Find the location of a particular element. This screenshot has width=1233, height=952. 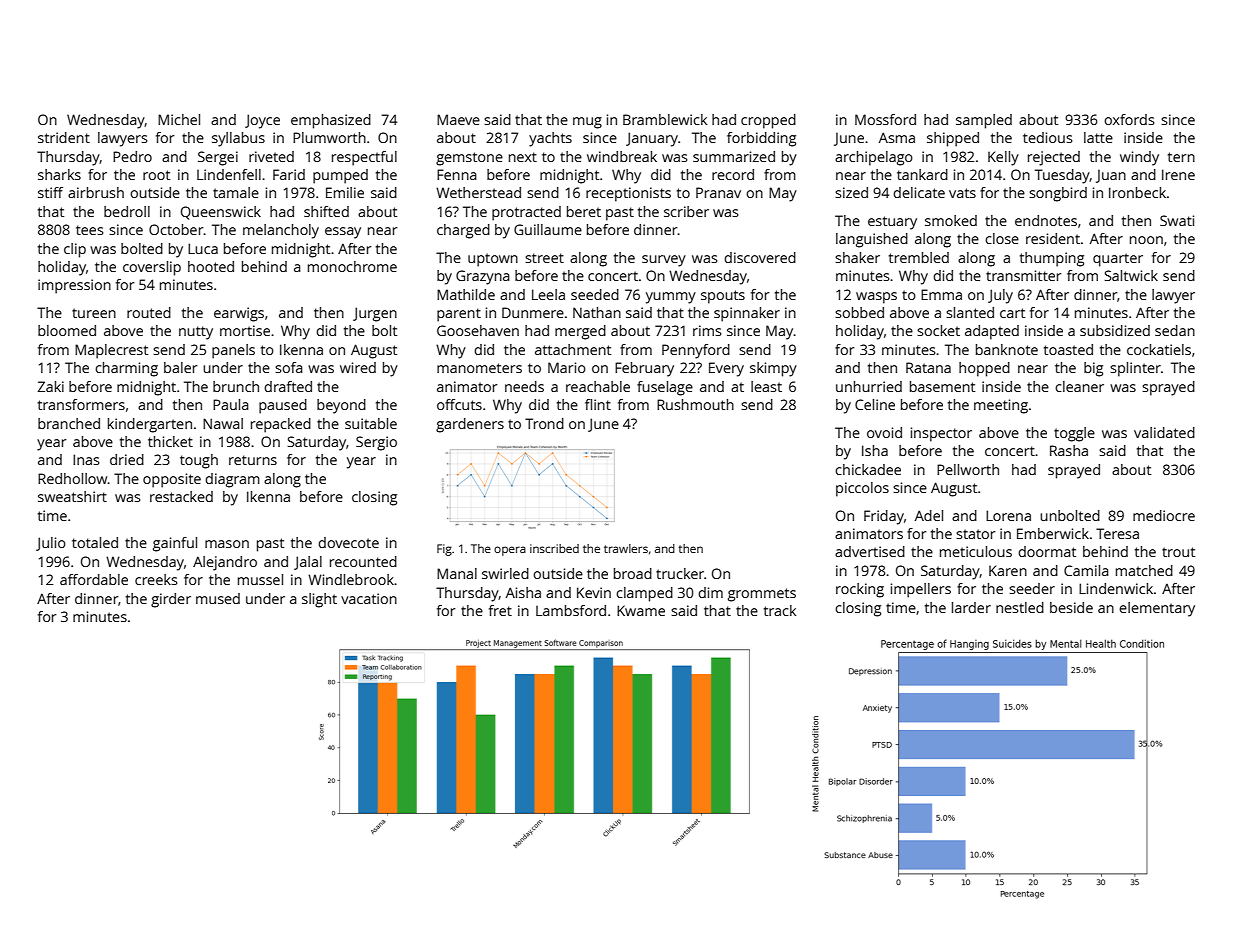

Bramblewick is located at coordinates (665, 119).
